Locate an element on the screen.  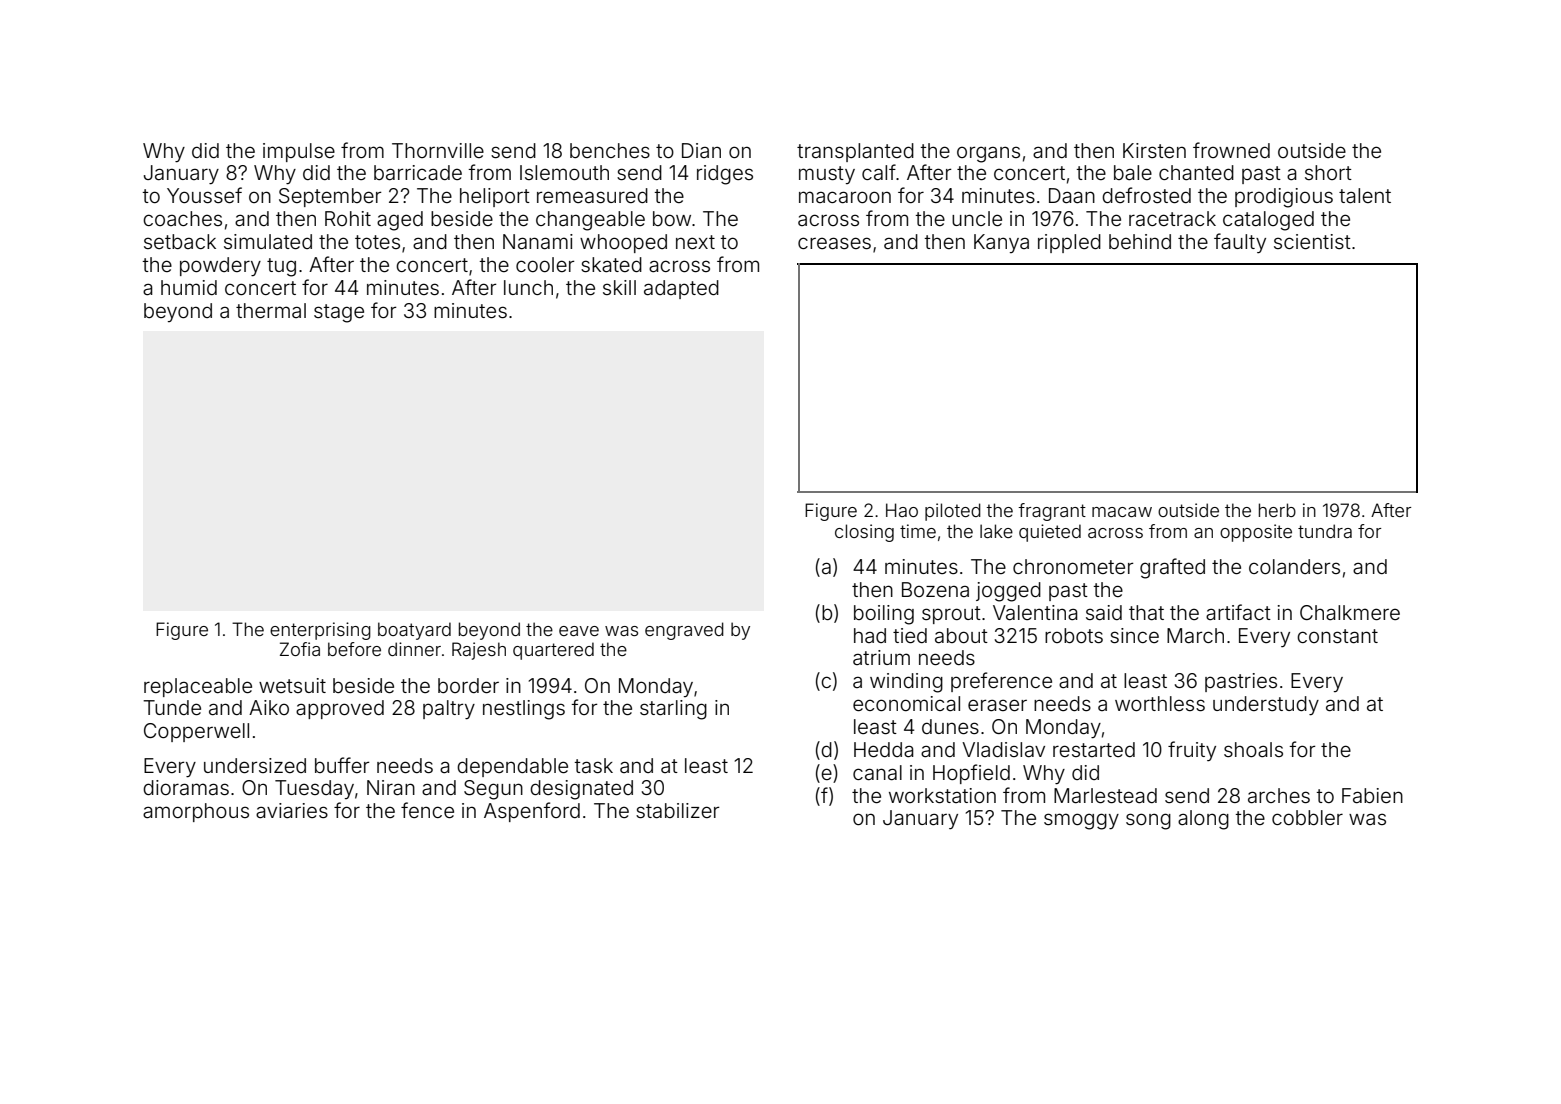
starling is located at coordinates (673, 710).
